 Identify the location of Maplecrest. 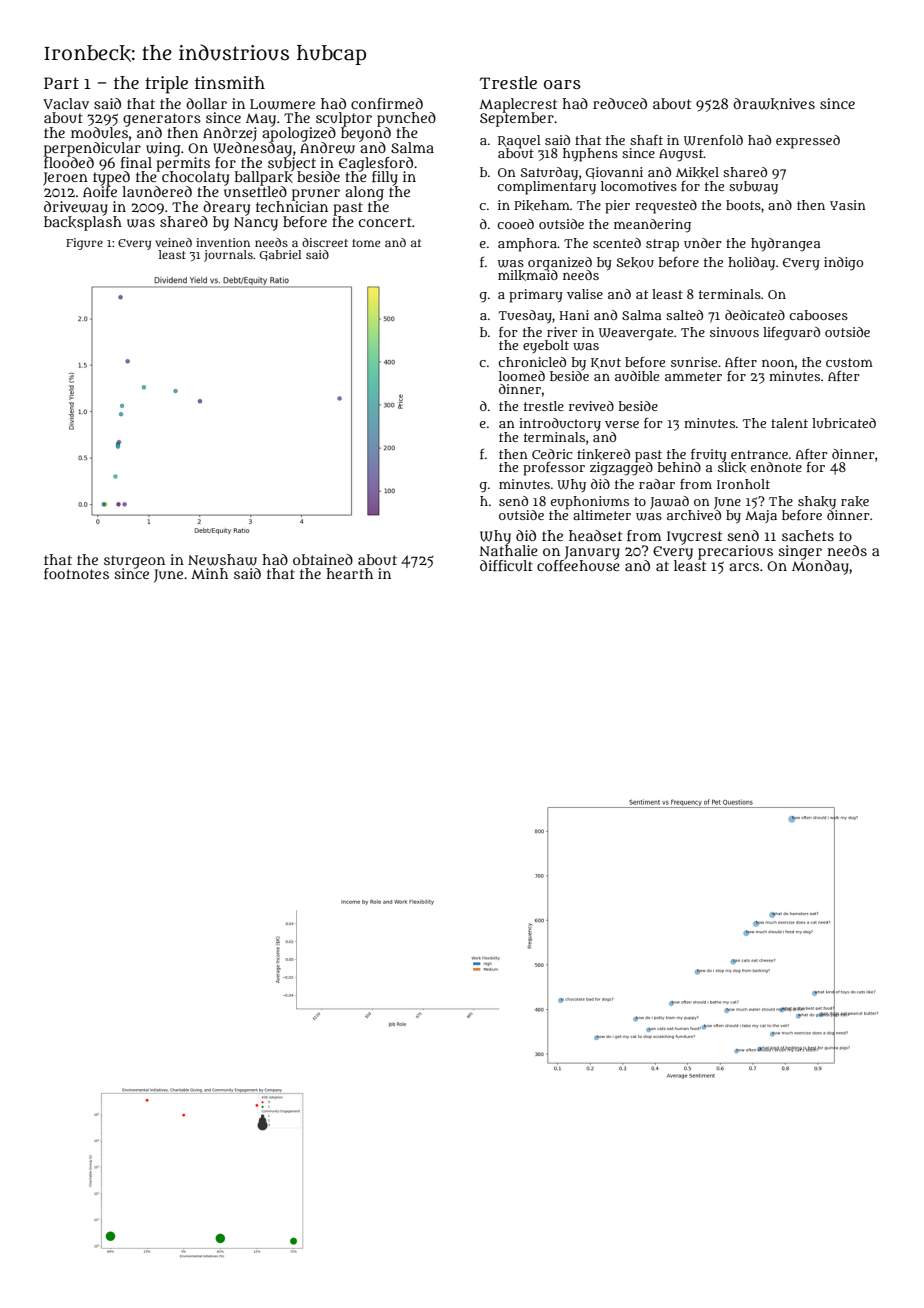
(518, 105).
